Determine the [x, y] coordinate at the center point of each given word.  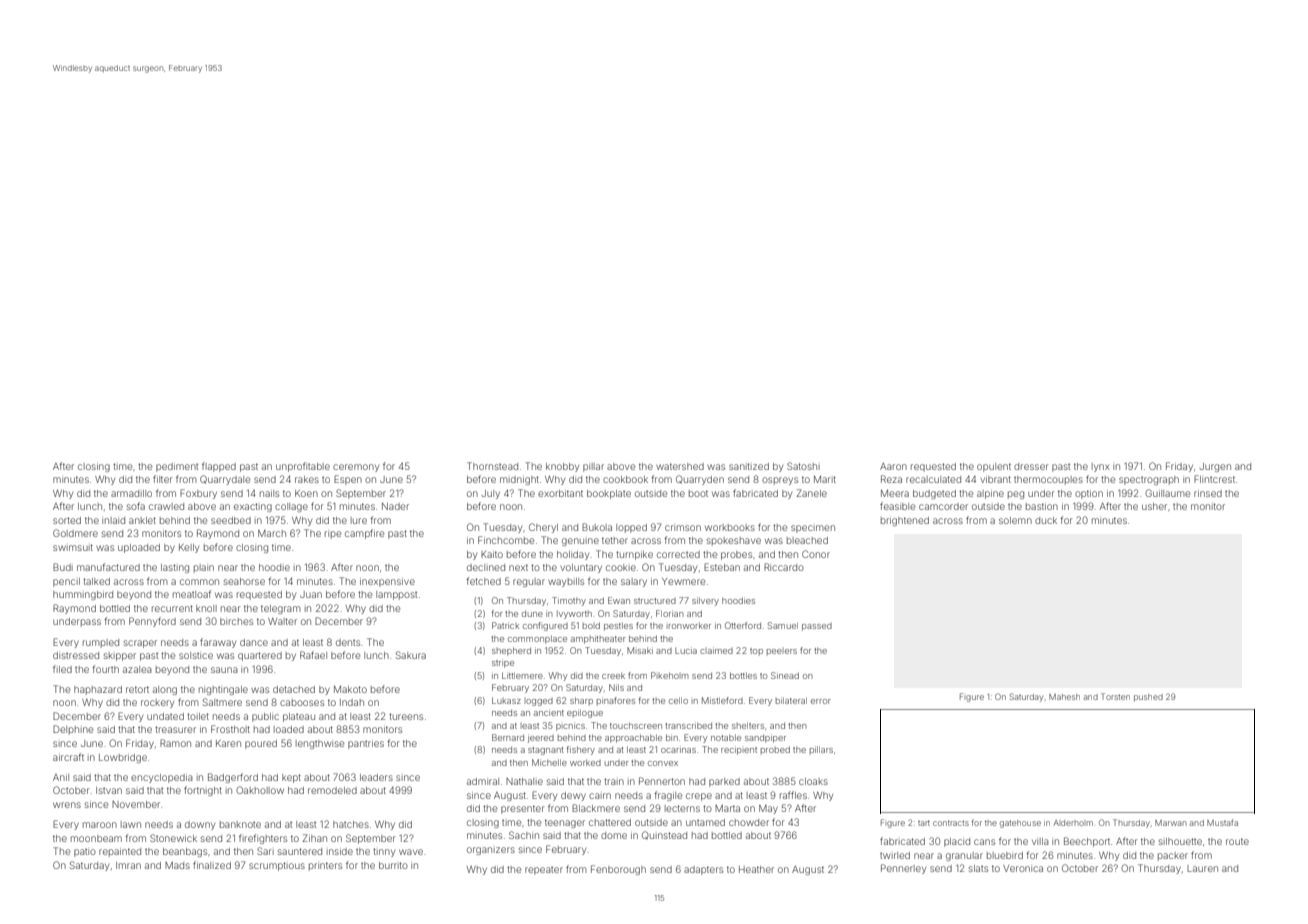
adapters [703, 870]
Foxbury [198, 494]
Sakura [411, 655]
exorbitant [560, 493]
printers [325, 866]
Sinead [785, 675]
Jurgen [1215, 467]
